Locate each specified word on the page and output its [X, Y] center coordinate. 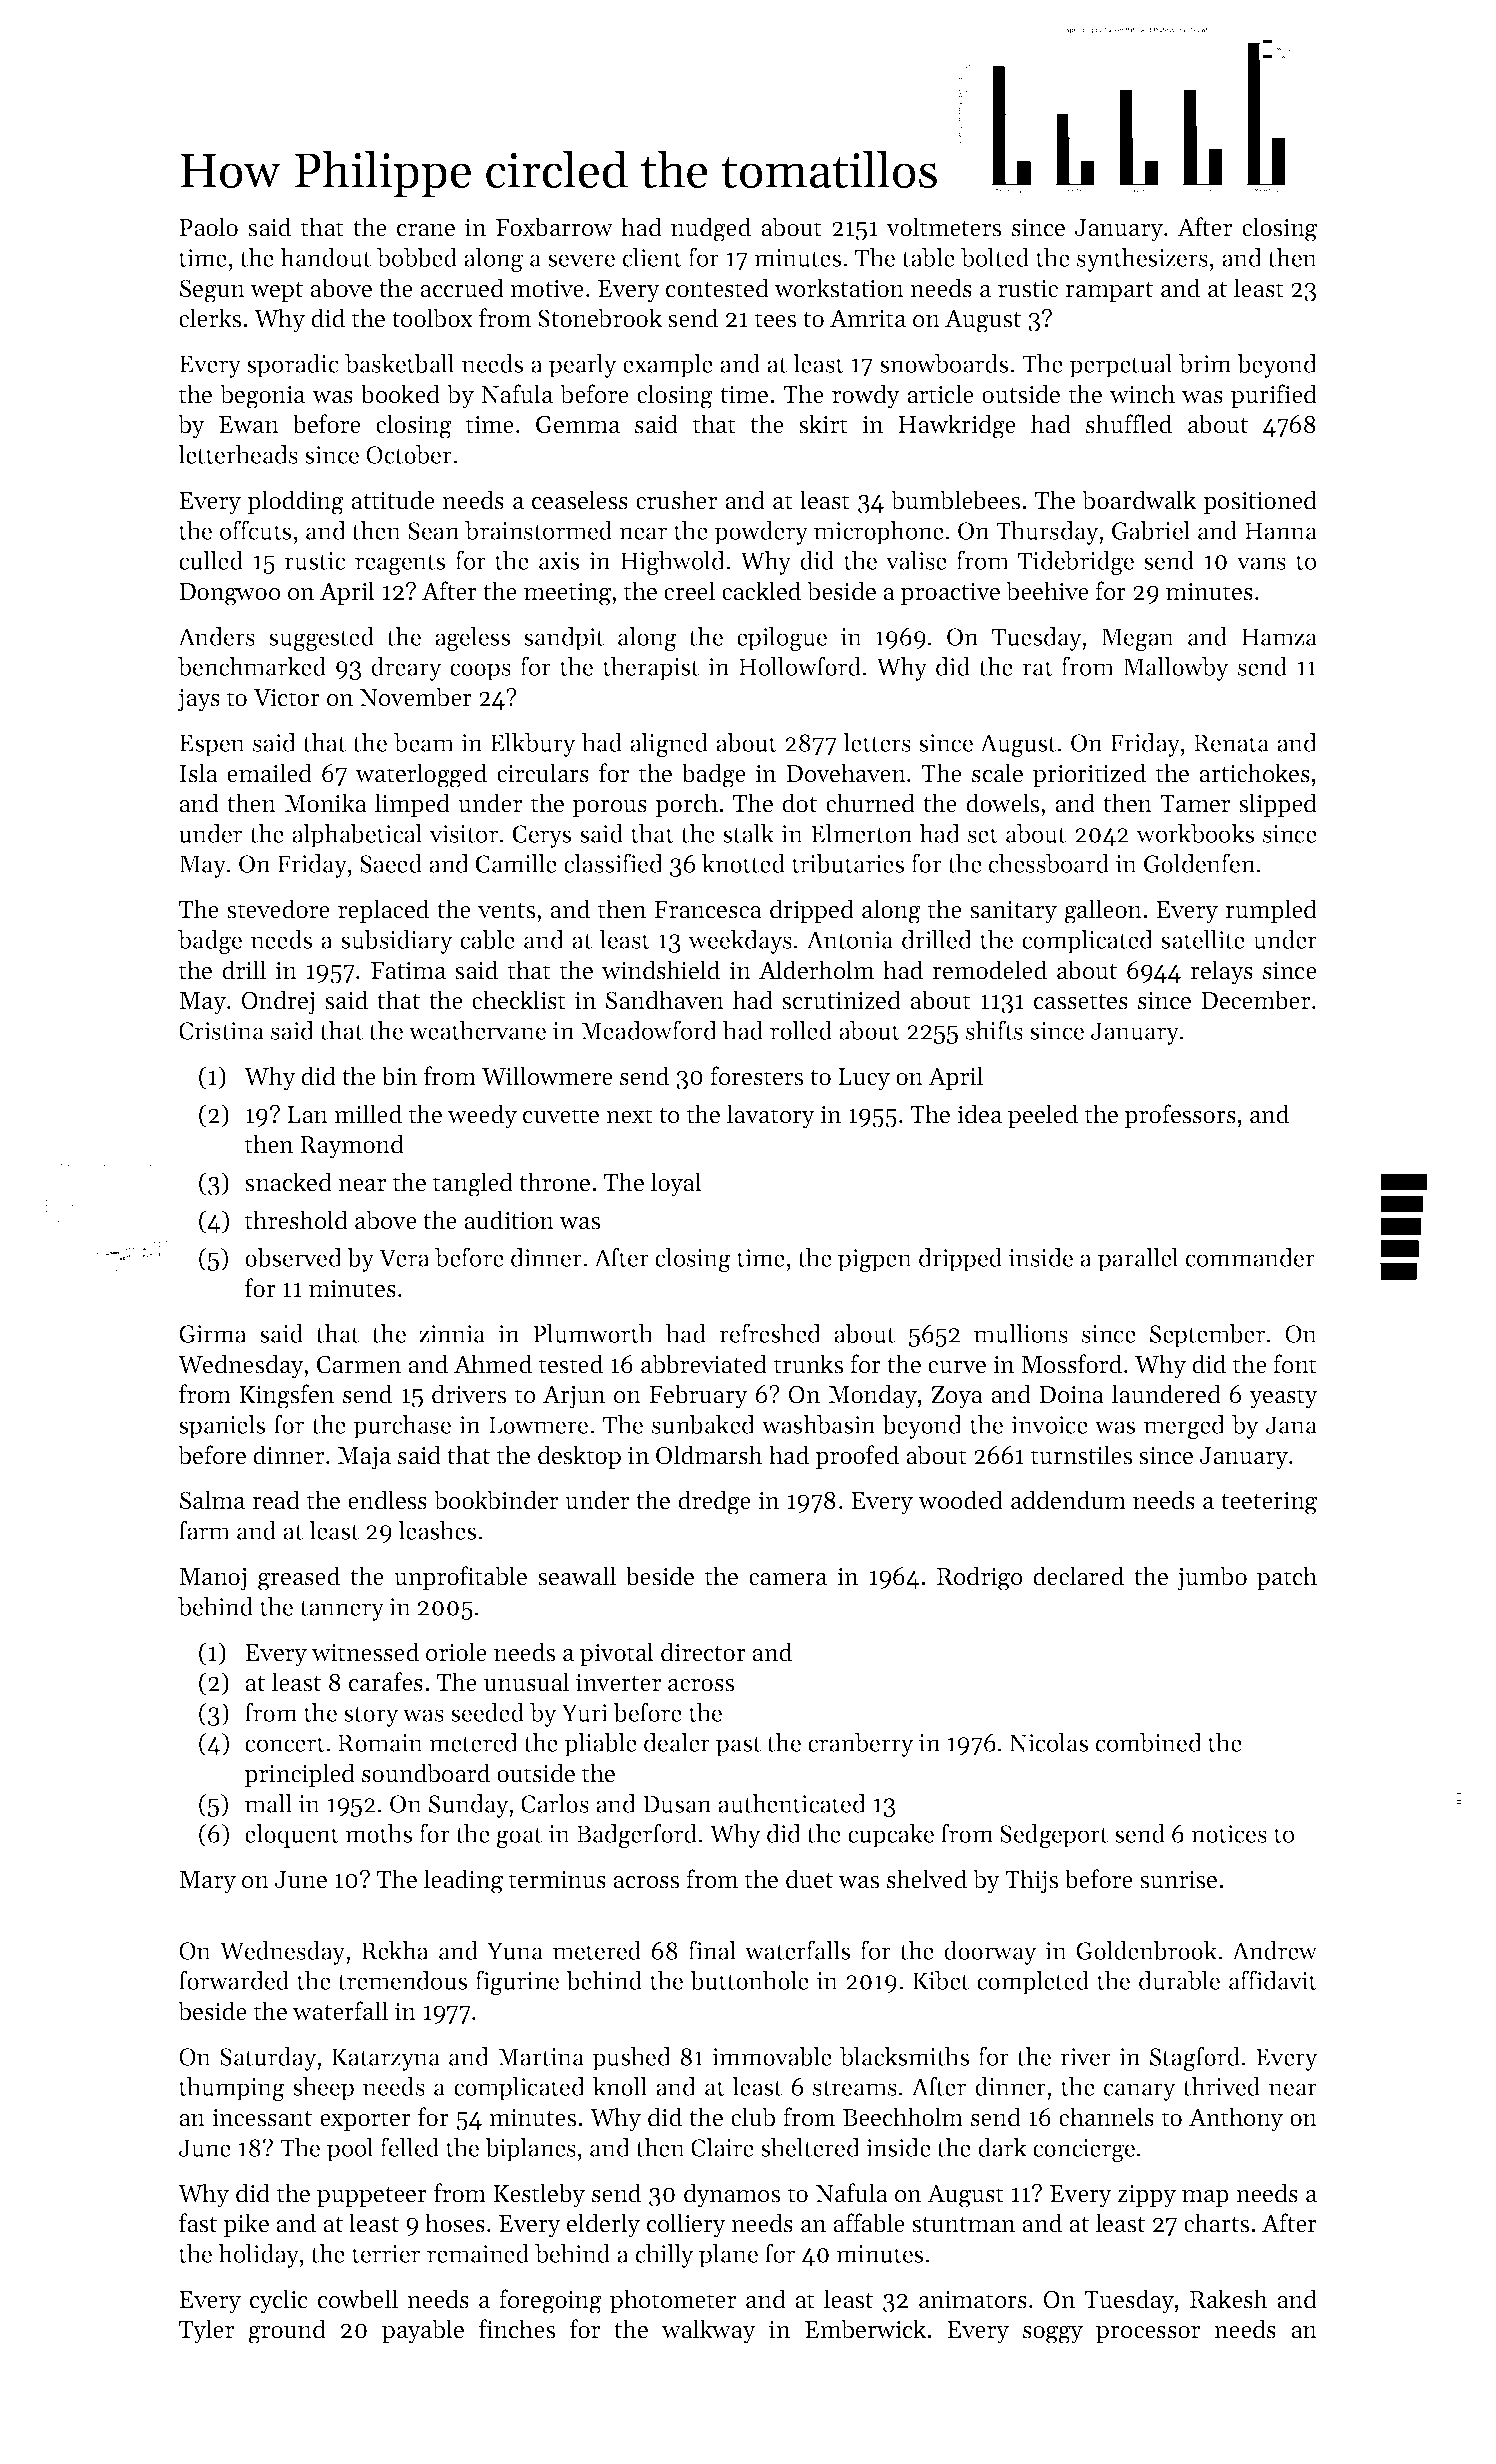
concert [285, 1744]
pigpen [875, 1260]
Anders [216, 636]
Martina [541, 2057]
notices [1229, 1834]
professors [1180, 1116]
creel [689, 591]
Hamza [1279, 637]
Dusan [677, 1804]
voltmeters [943, 227]
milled [368, 1114]
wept [276, 291]
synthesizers [1142, 260]
